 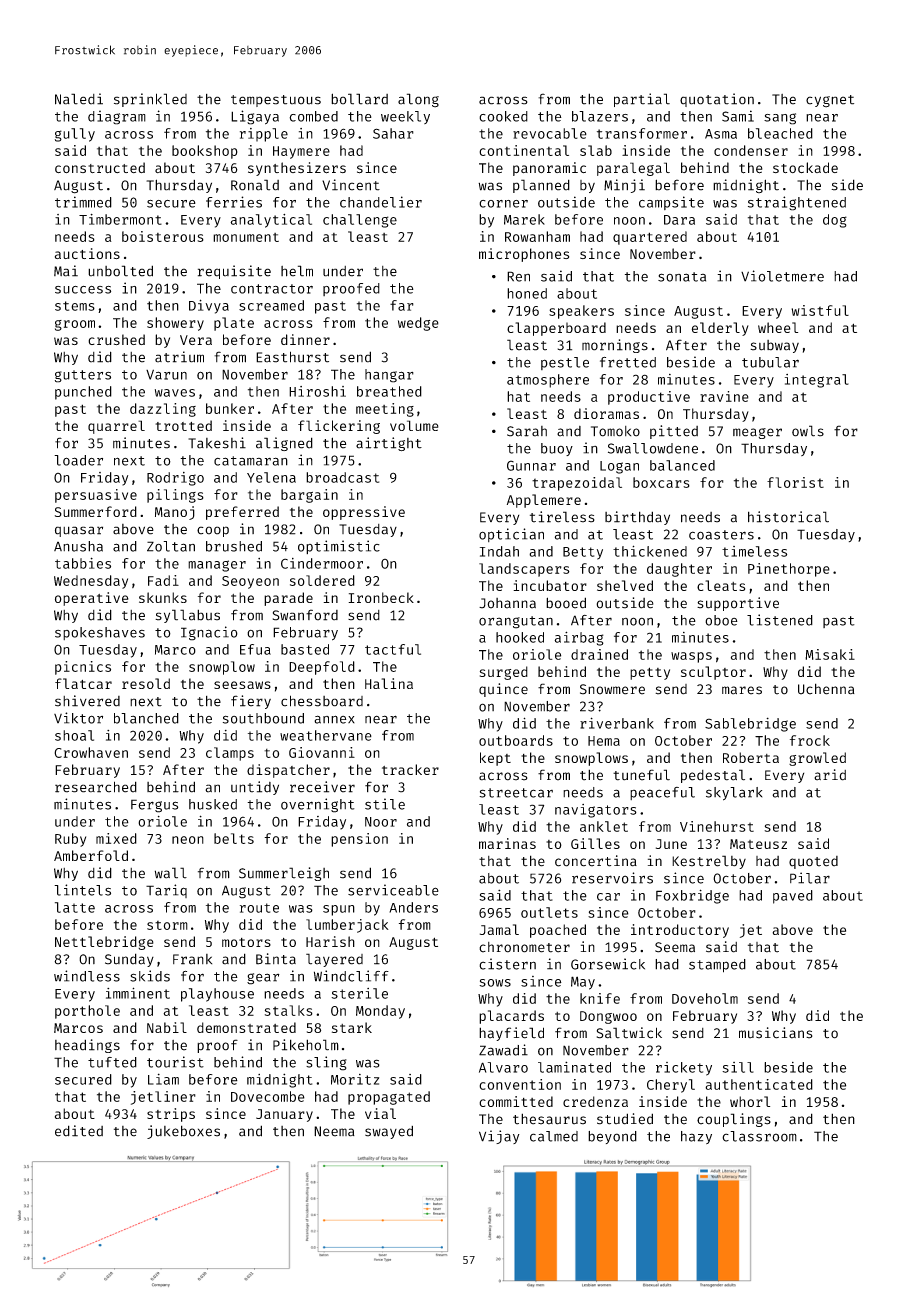 What do you see at coordinates (250, 582) in the screenshot?
I see `Seoyeon` at bounding box center [250, 582].
